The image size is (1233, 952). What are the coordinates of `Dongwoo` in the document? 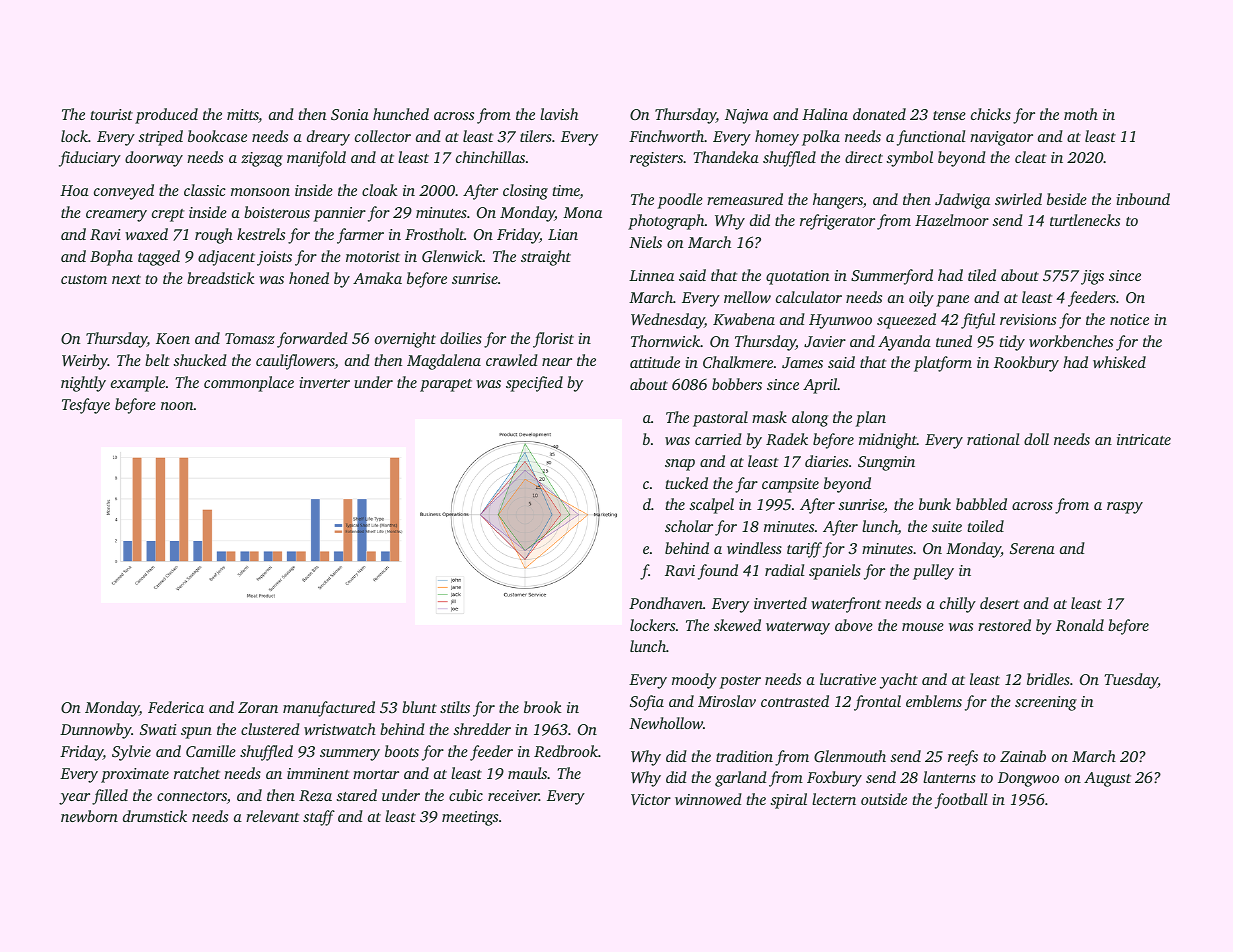 It's located at (1028, 779).
